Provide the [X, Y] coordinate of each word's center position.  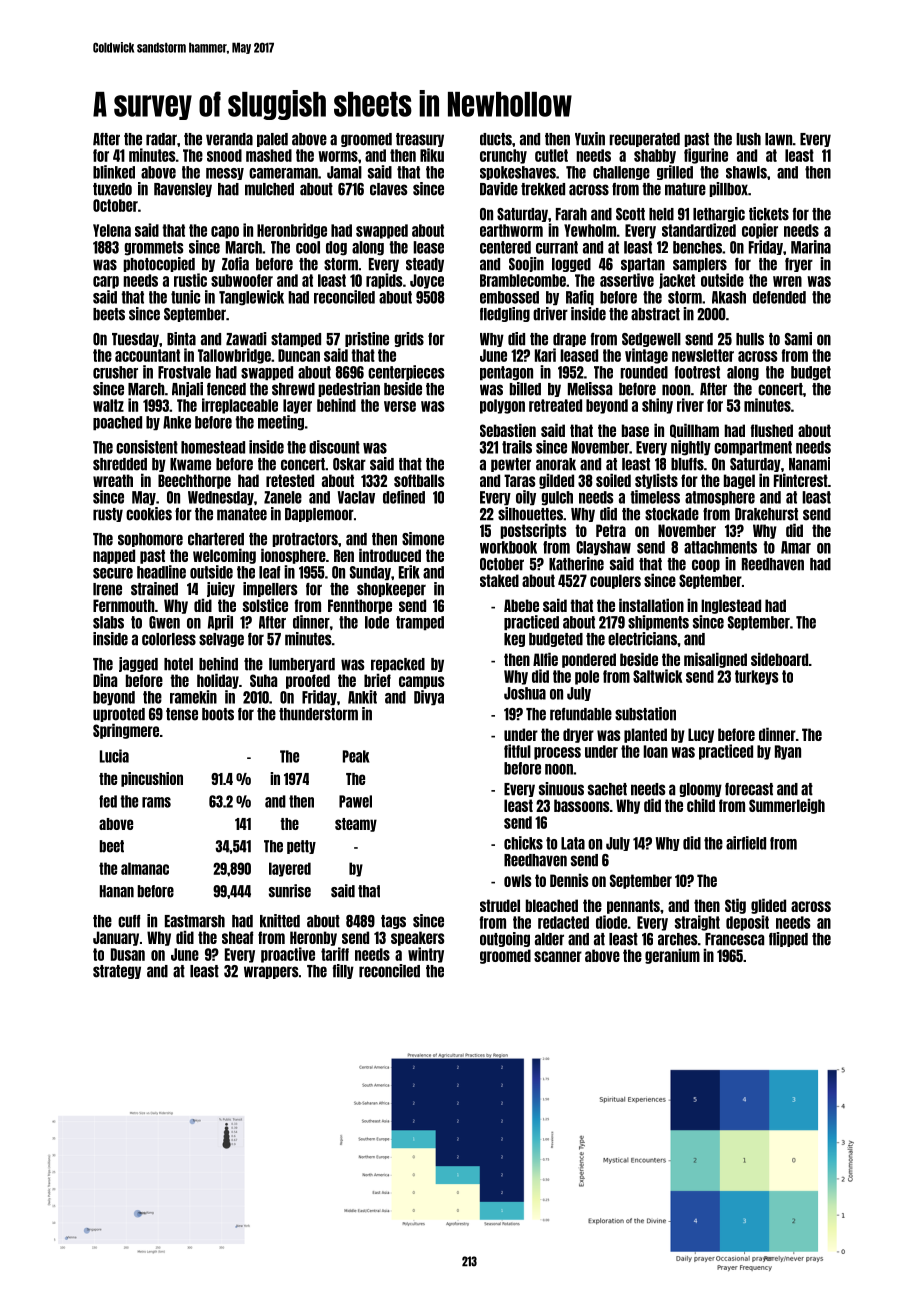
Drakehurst [766, 514]
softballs [419, 480]
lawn [779, 139]
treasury [420, 140]
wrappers [271, 972]
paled [272, 140]
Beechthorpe [194, 481]
